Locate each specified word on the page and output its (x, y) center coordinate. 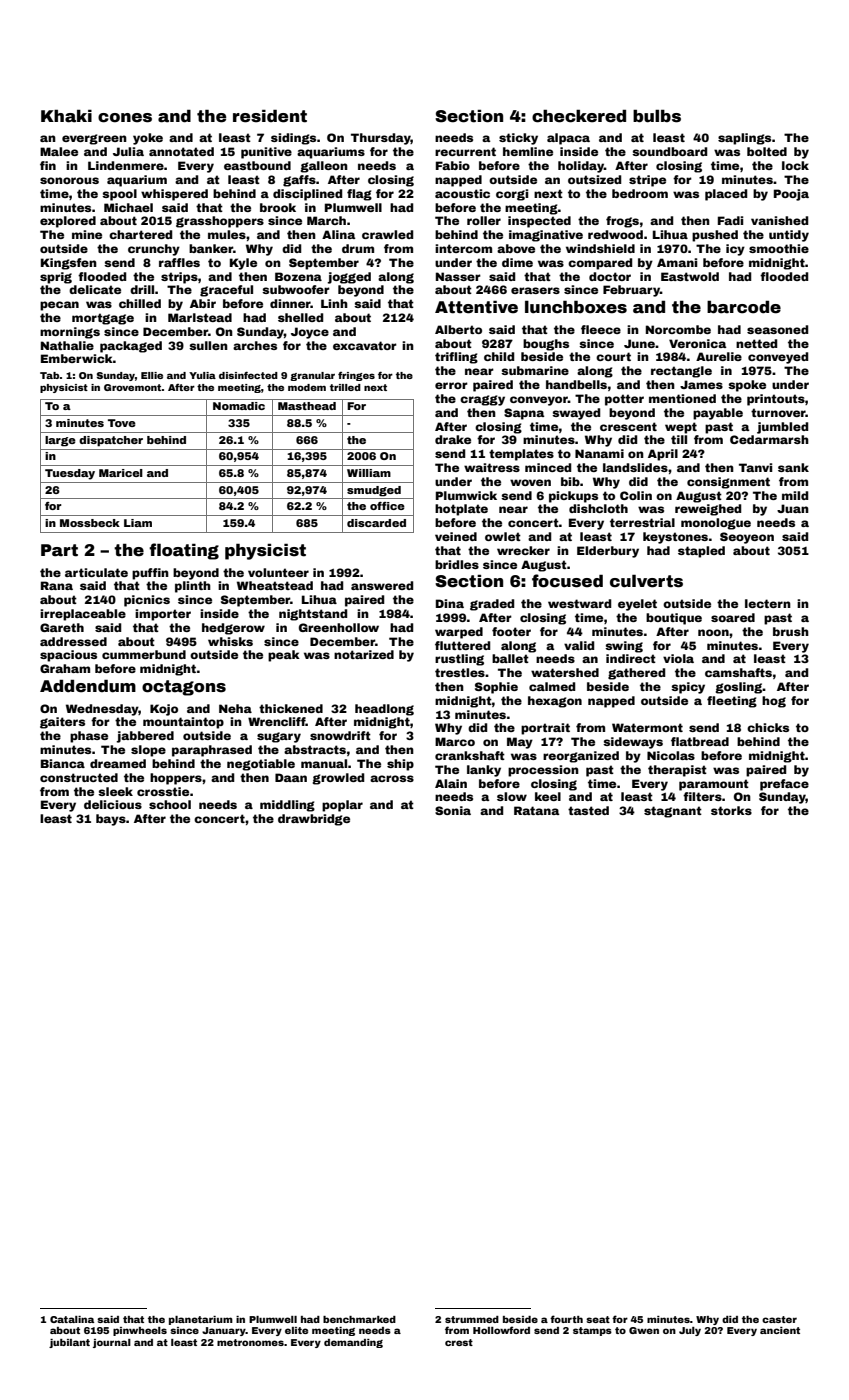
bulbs (657, 116)
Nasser (458, 276)
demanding (353, 1343)
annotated (181, 151)
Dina (450, 603)
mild (795, 495)
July (690, 1331)
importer (163, 615)
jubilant (69, 1343)
